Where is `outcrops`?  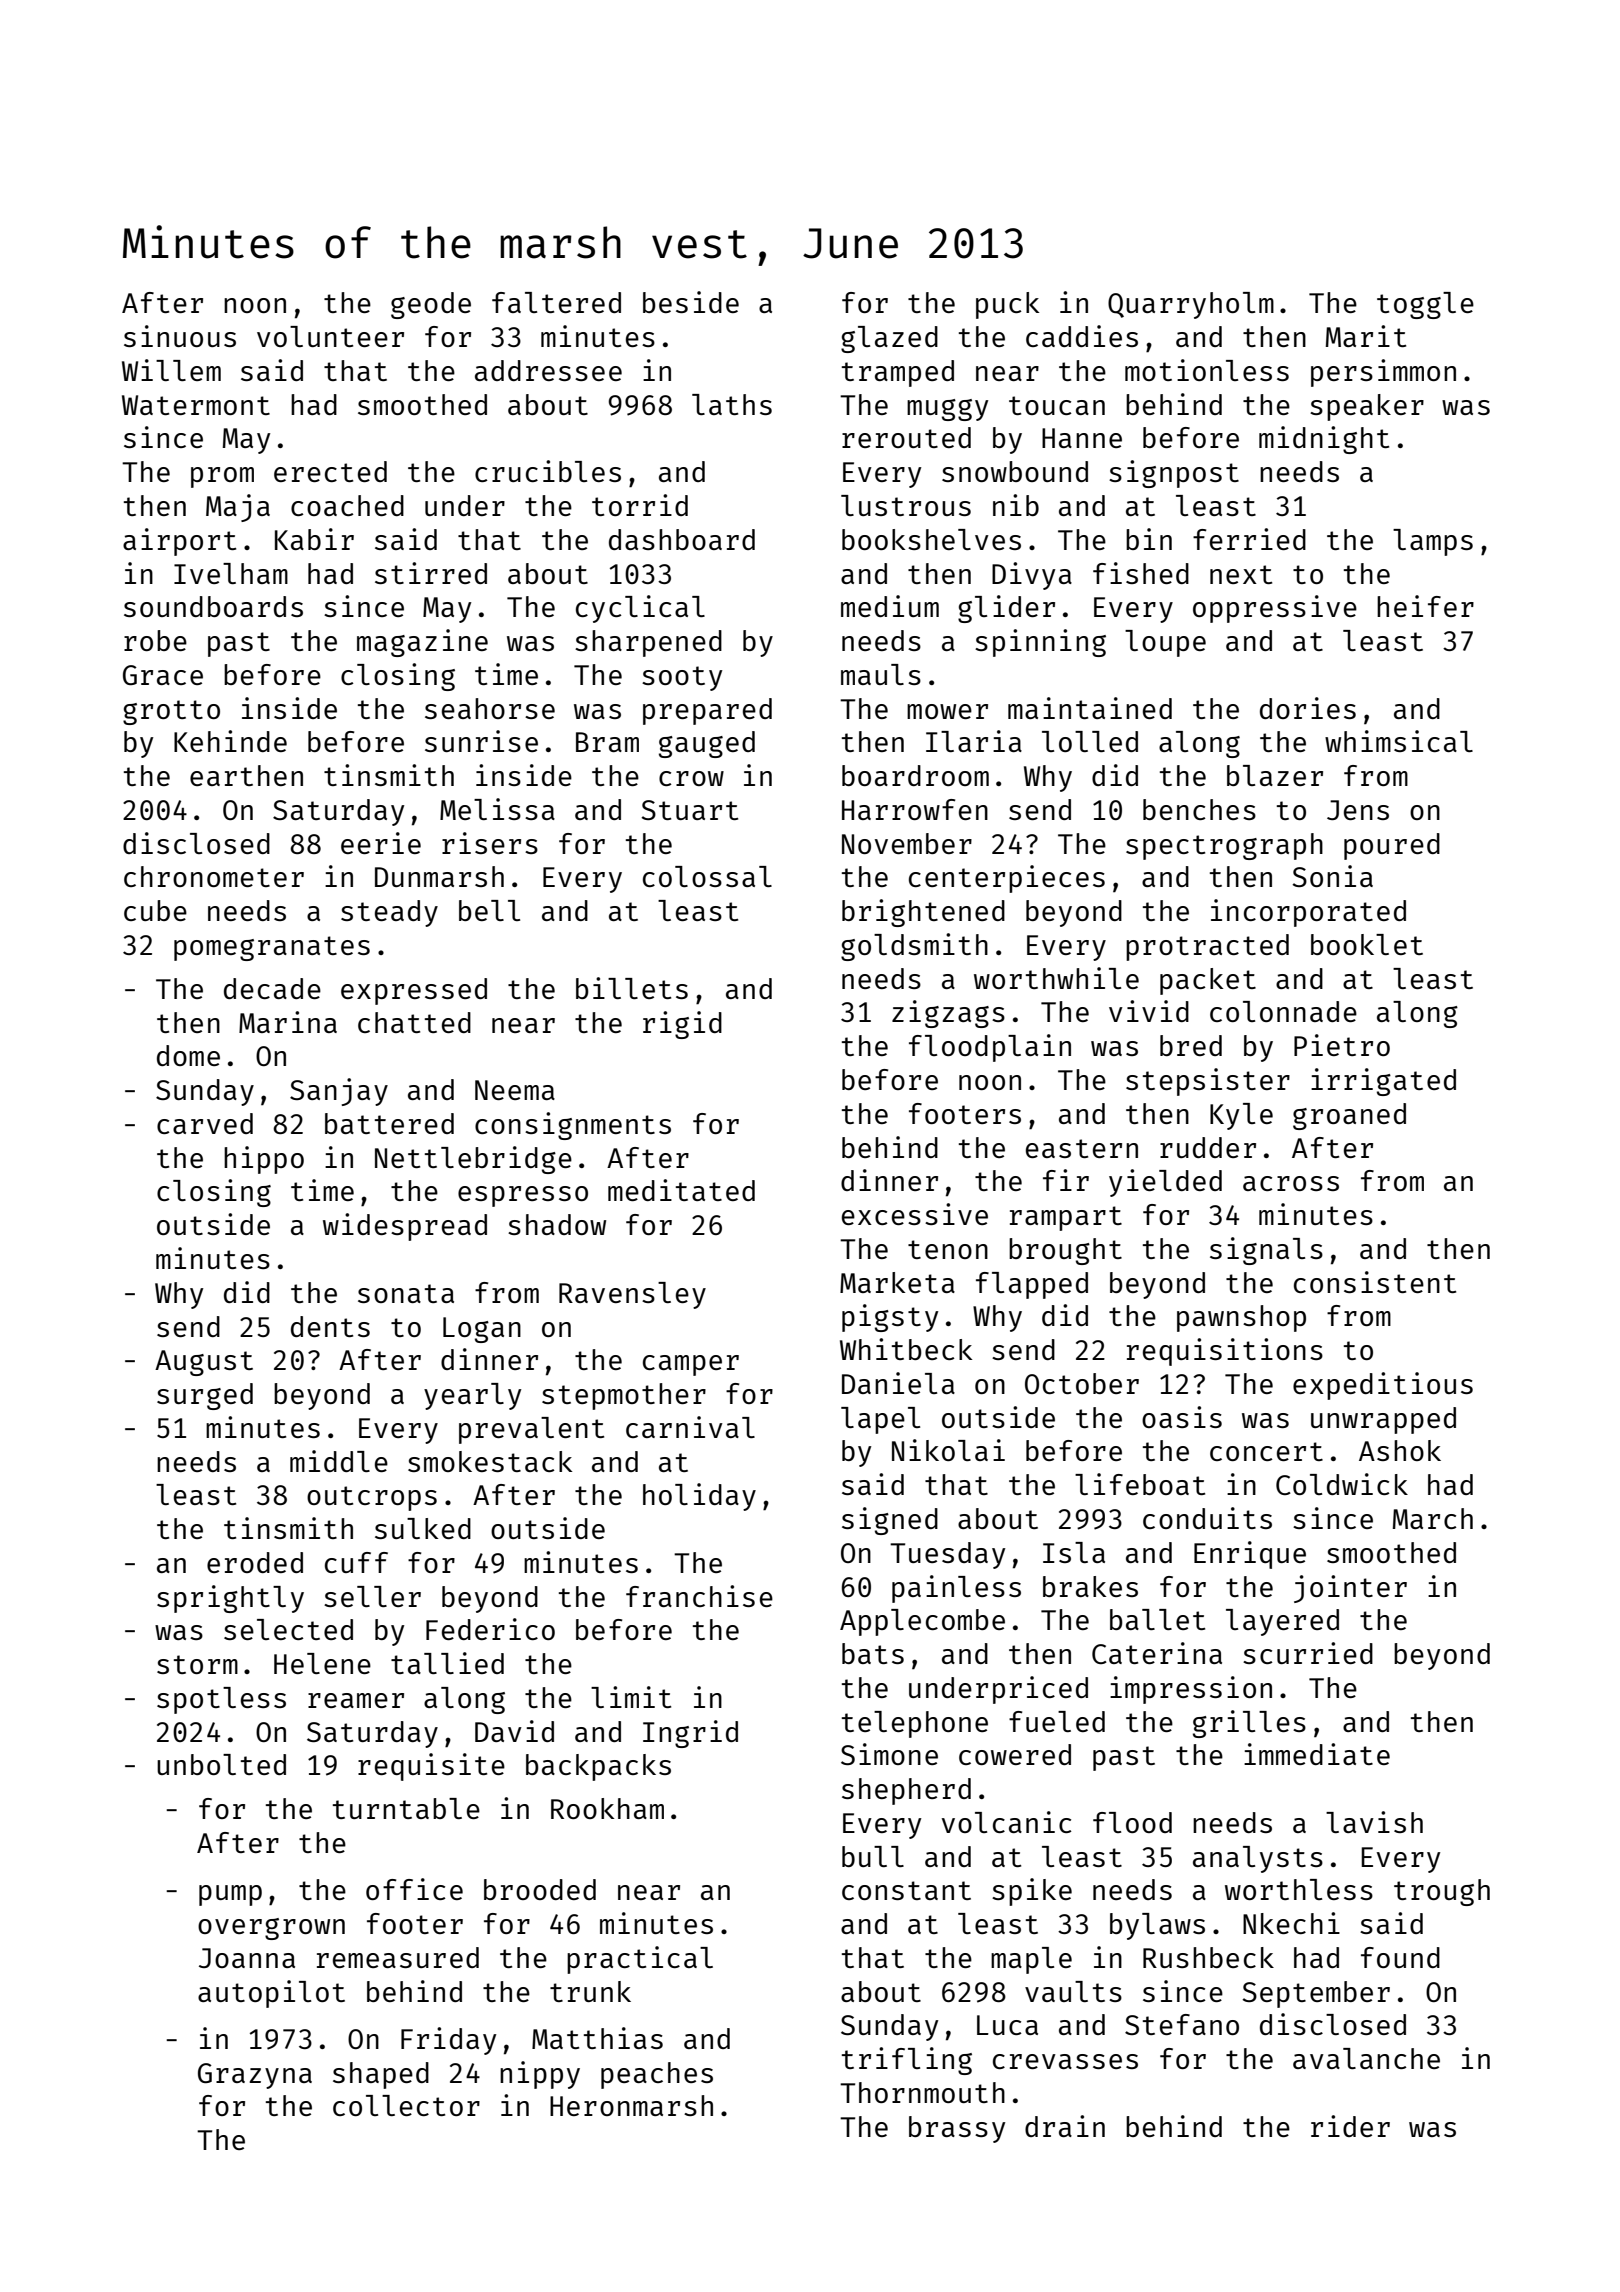 outcrops is located at coordinates (372, 1498).
